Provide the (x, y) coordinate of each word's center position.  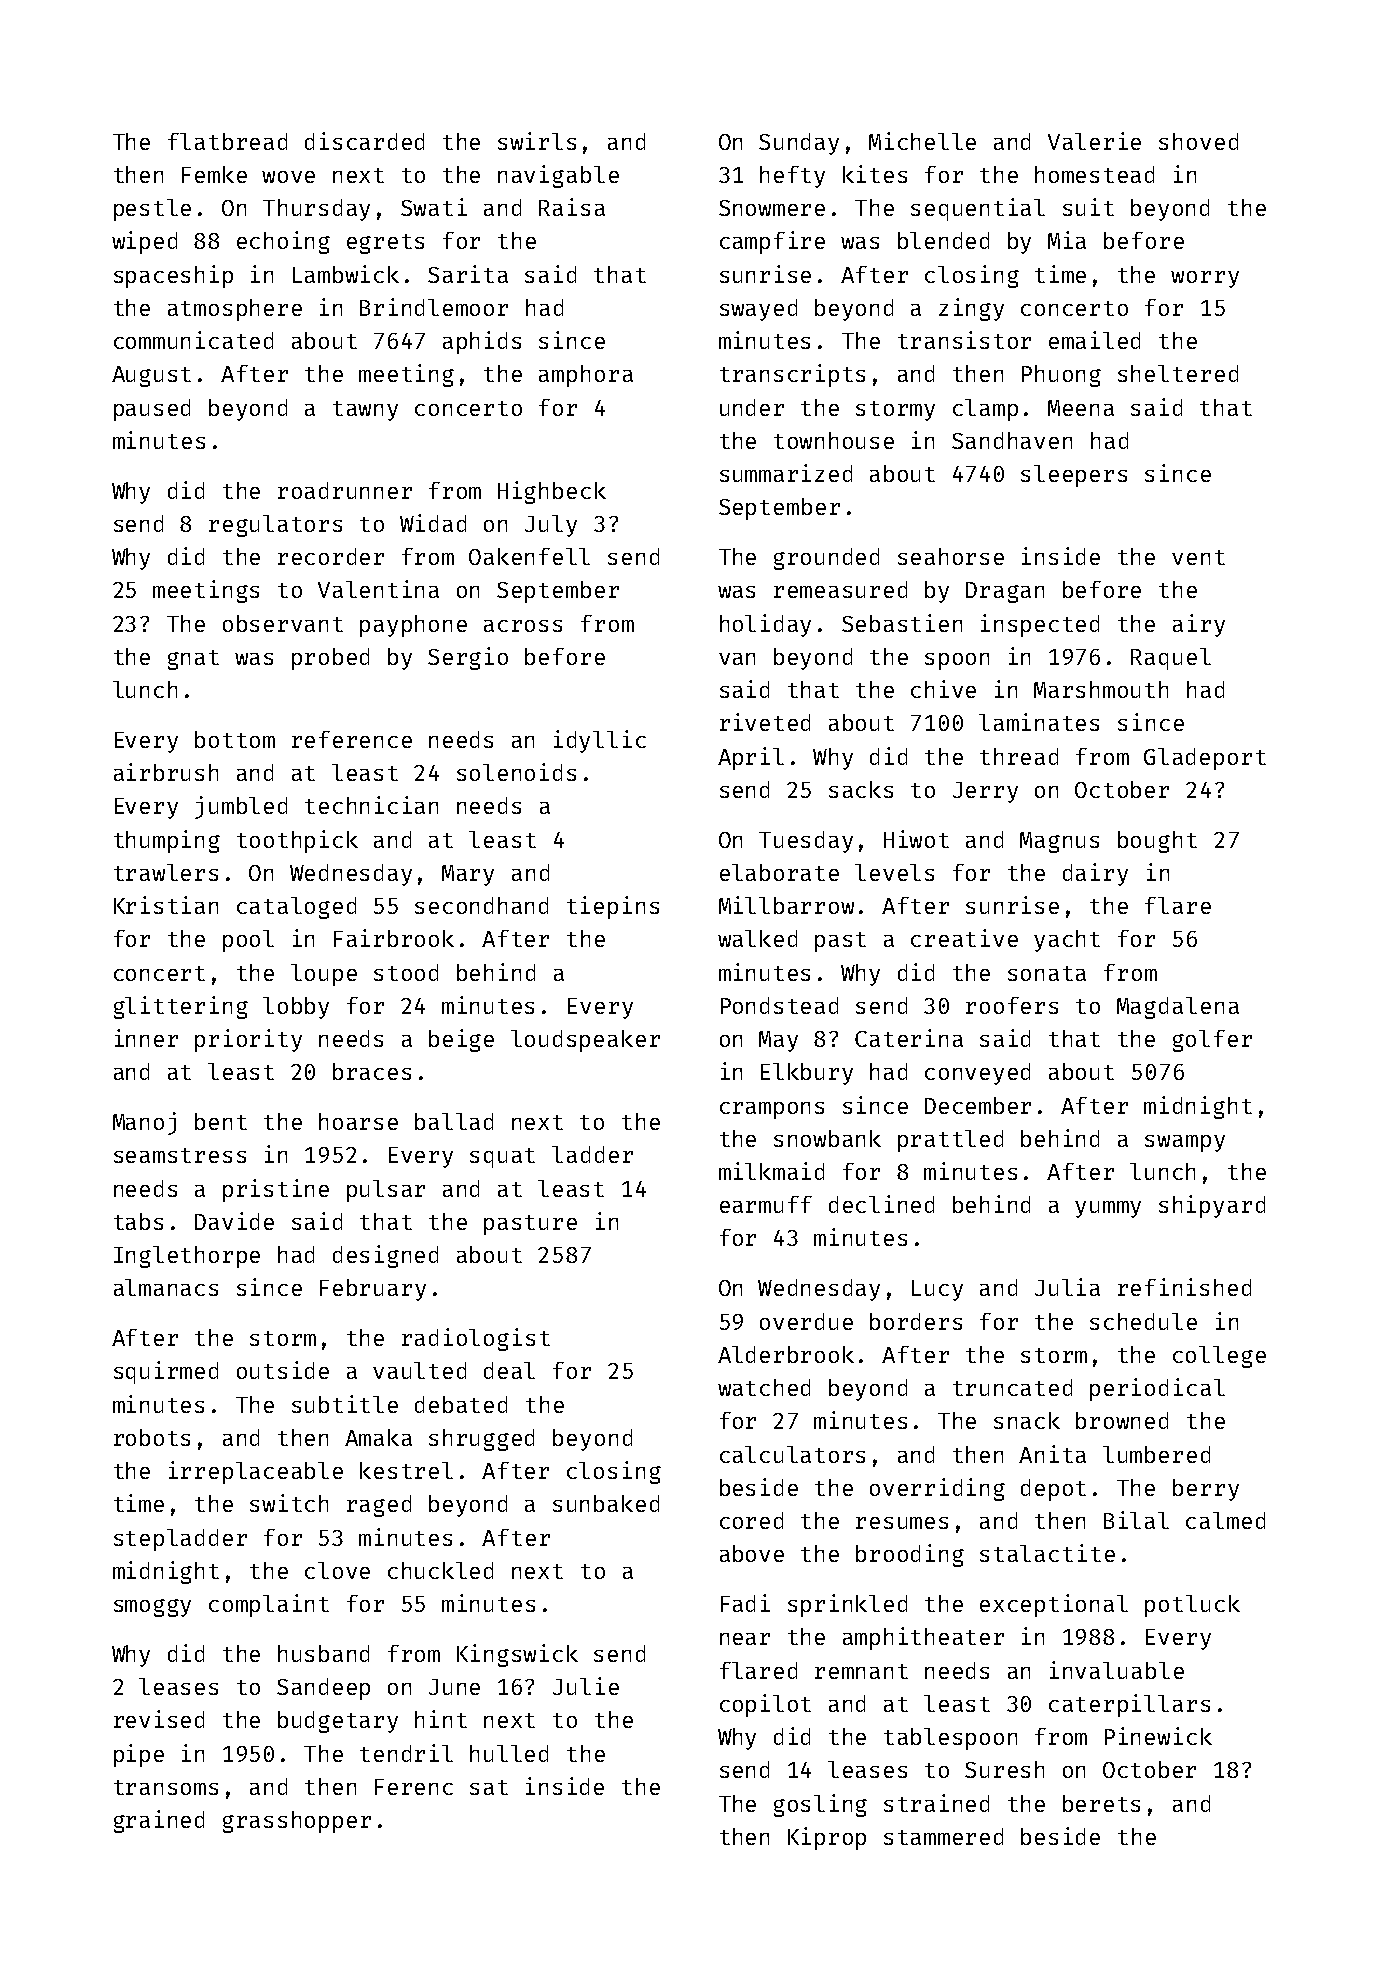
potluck (1192, 1606)
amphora (586, 376)
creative (964, 938)
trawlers (166, 872)
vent (1198, 557)
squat (502, 1158)
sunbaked (606, 1503)
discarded (364, 141)
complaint (269, 1605)
